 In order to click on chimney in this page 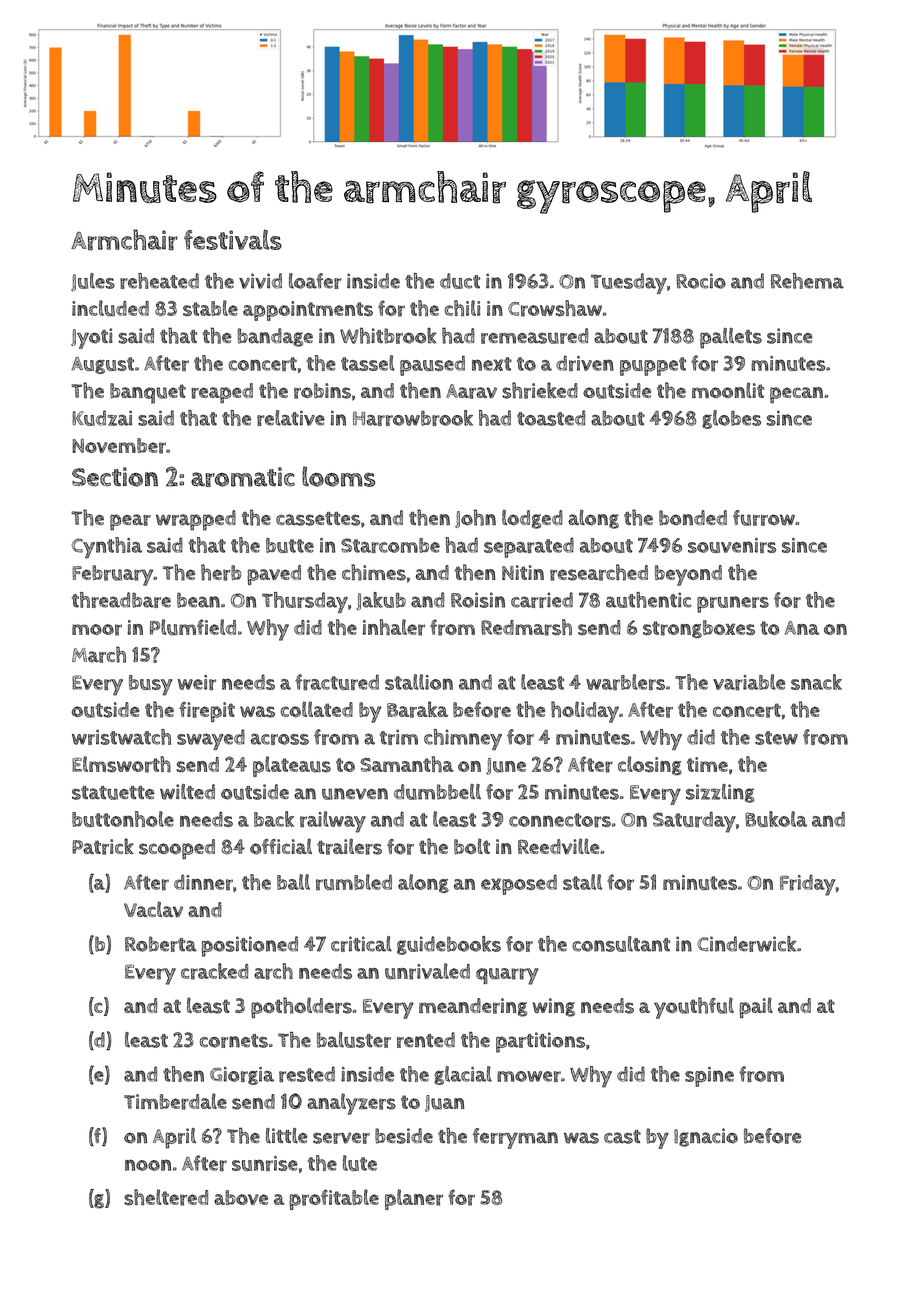, I will do `click(463, 739)`.
